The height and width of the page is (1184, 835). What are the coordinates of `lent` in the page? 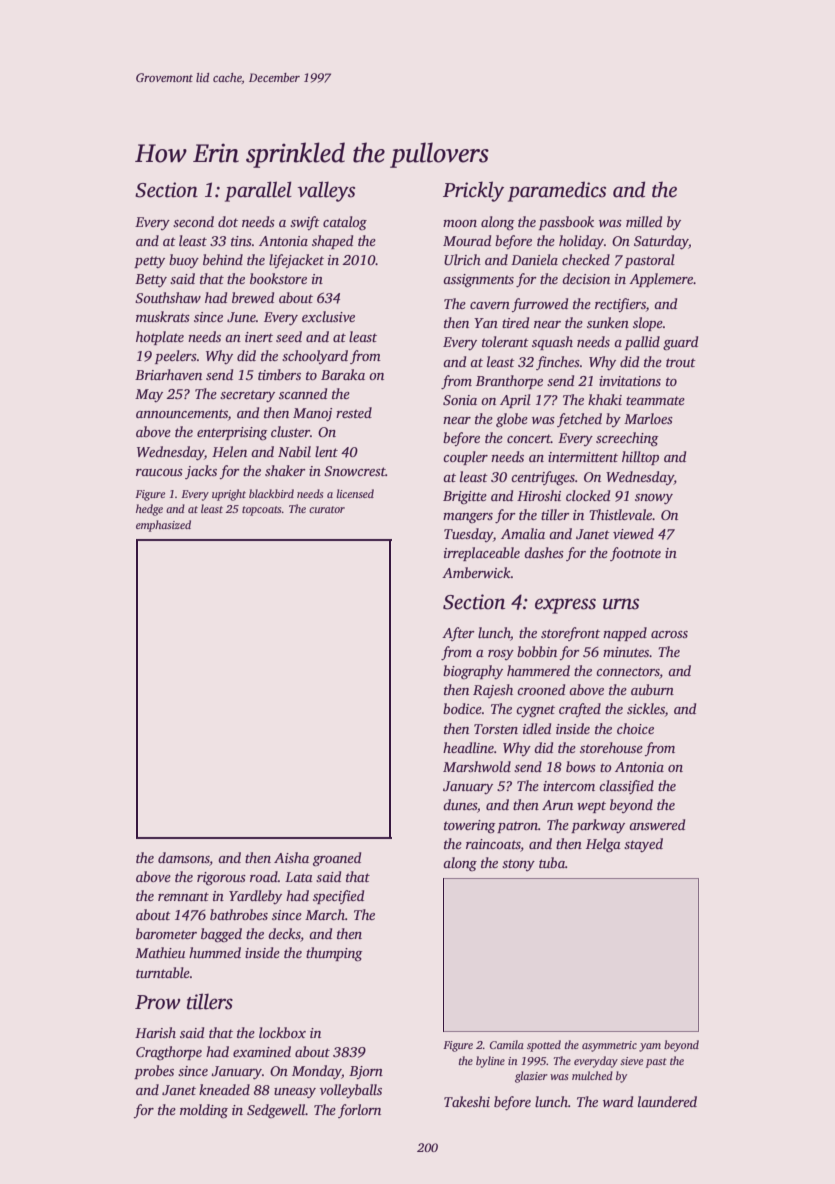 It's located at (326, 451).
